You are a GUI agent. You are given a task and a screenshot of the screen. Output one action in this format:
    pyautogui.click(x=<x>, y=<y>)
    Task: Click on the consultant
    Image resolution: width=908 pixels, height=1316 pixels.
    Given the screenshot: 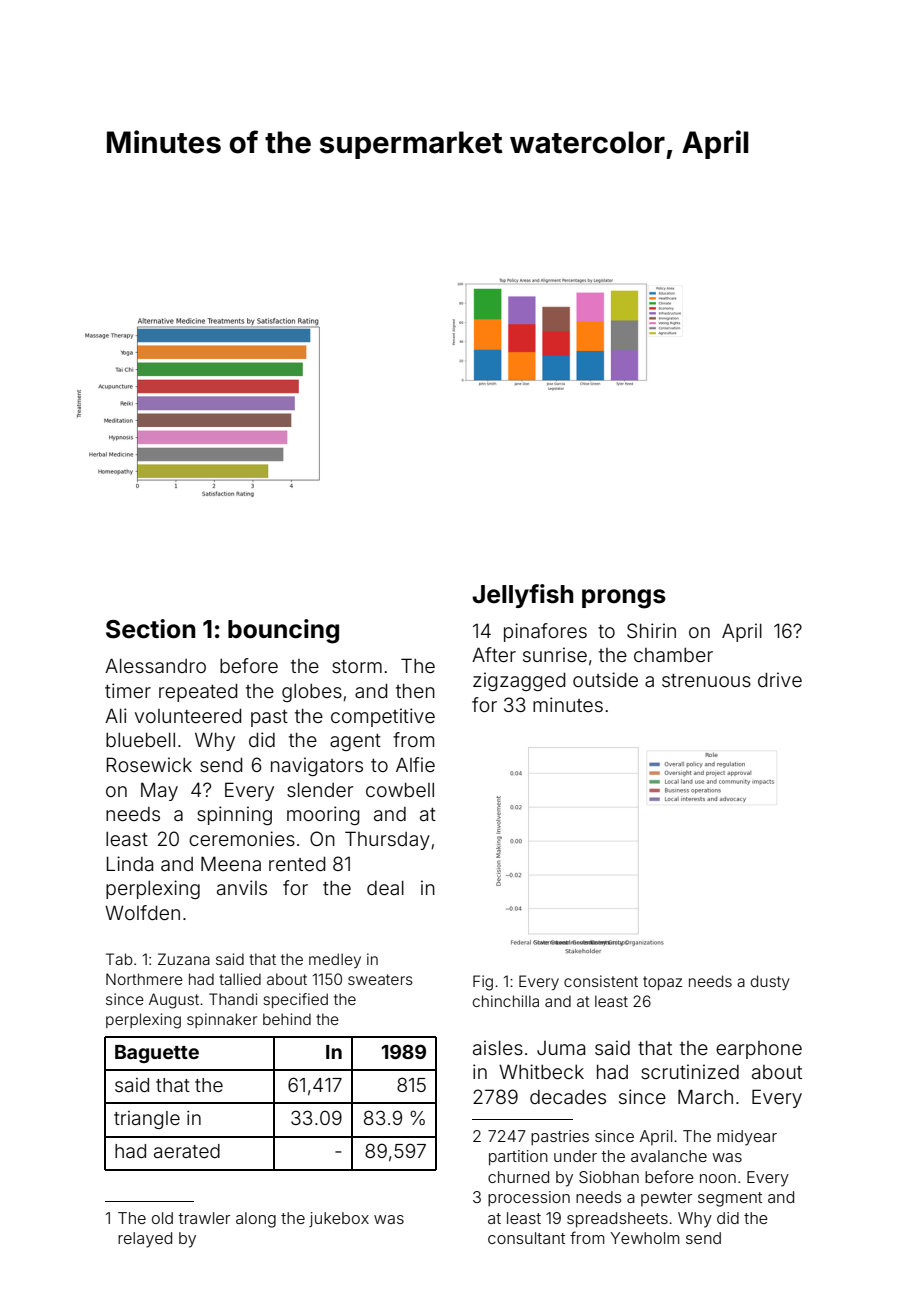 What is the action you would take?
    pyautogui.click(x=526, y=1238)
